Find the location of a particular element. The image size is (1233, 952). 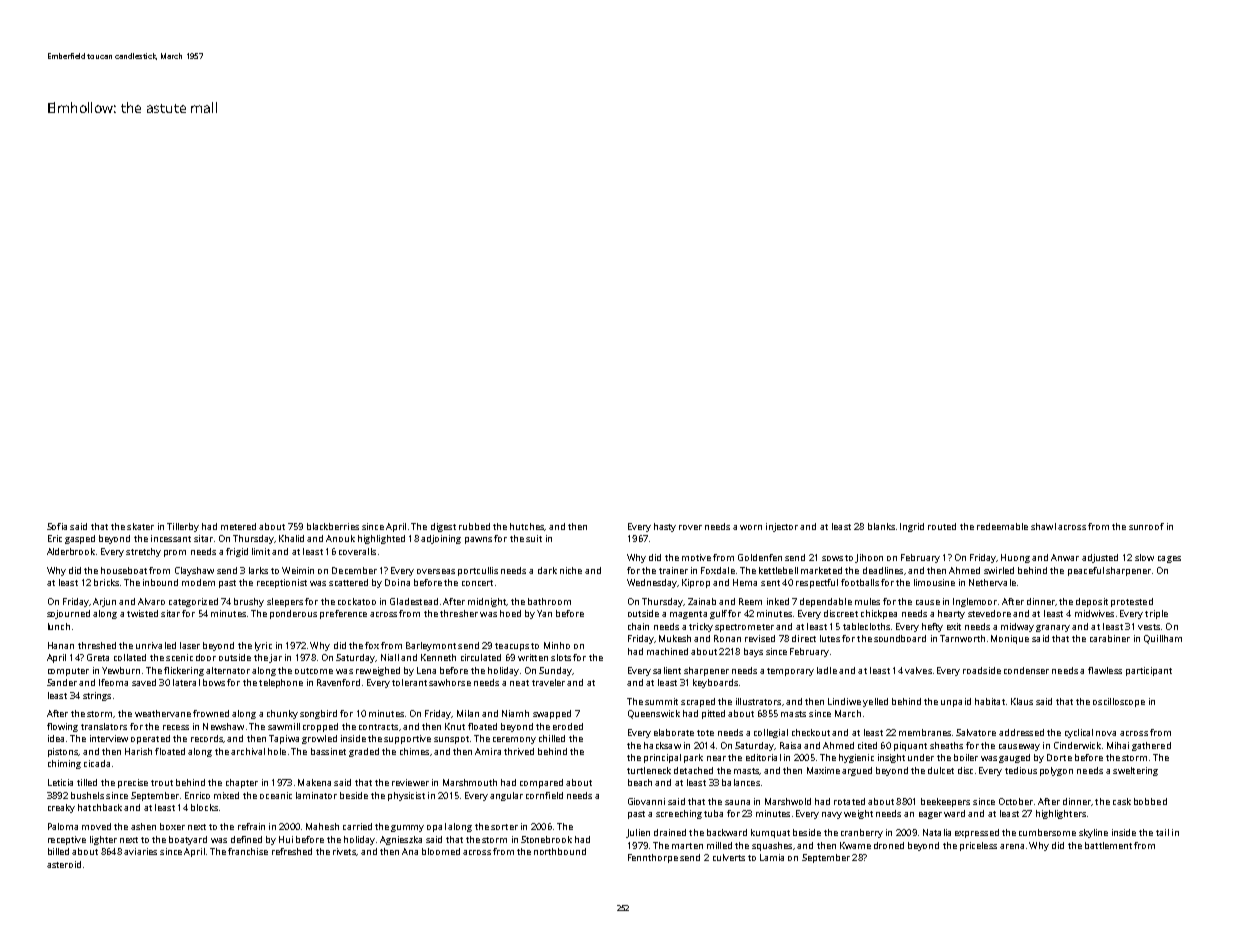

condenser is located at coordinates (1026, 670).
